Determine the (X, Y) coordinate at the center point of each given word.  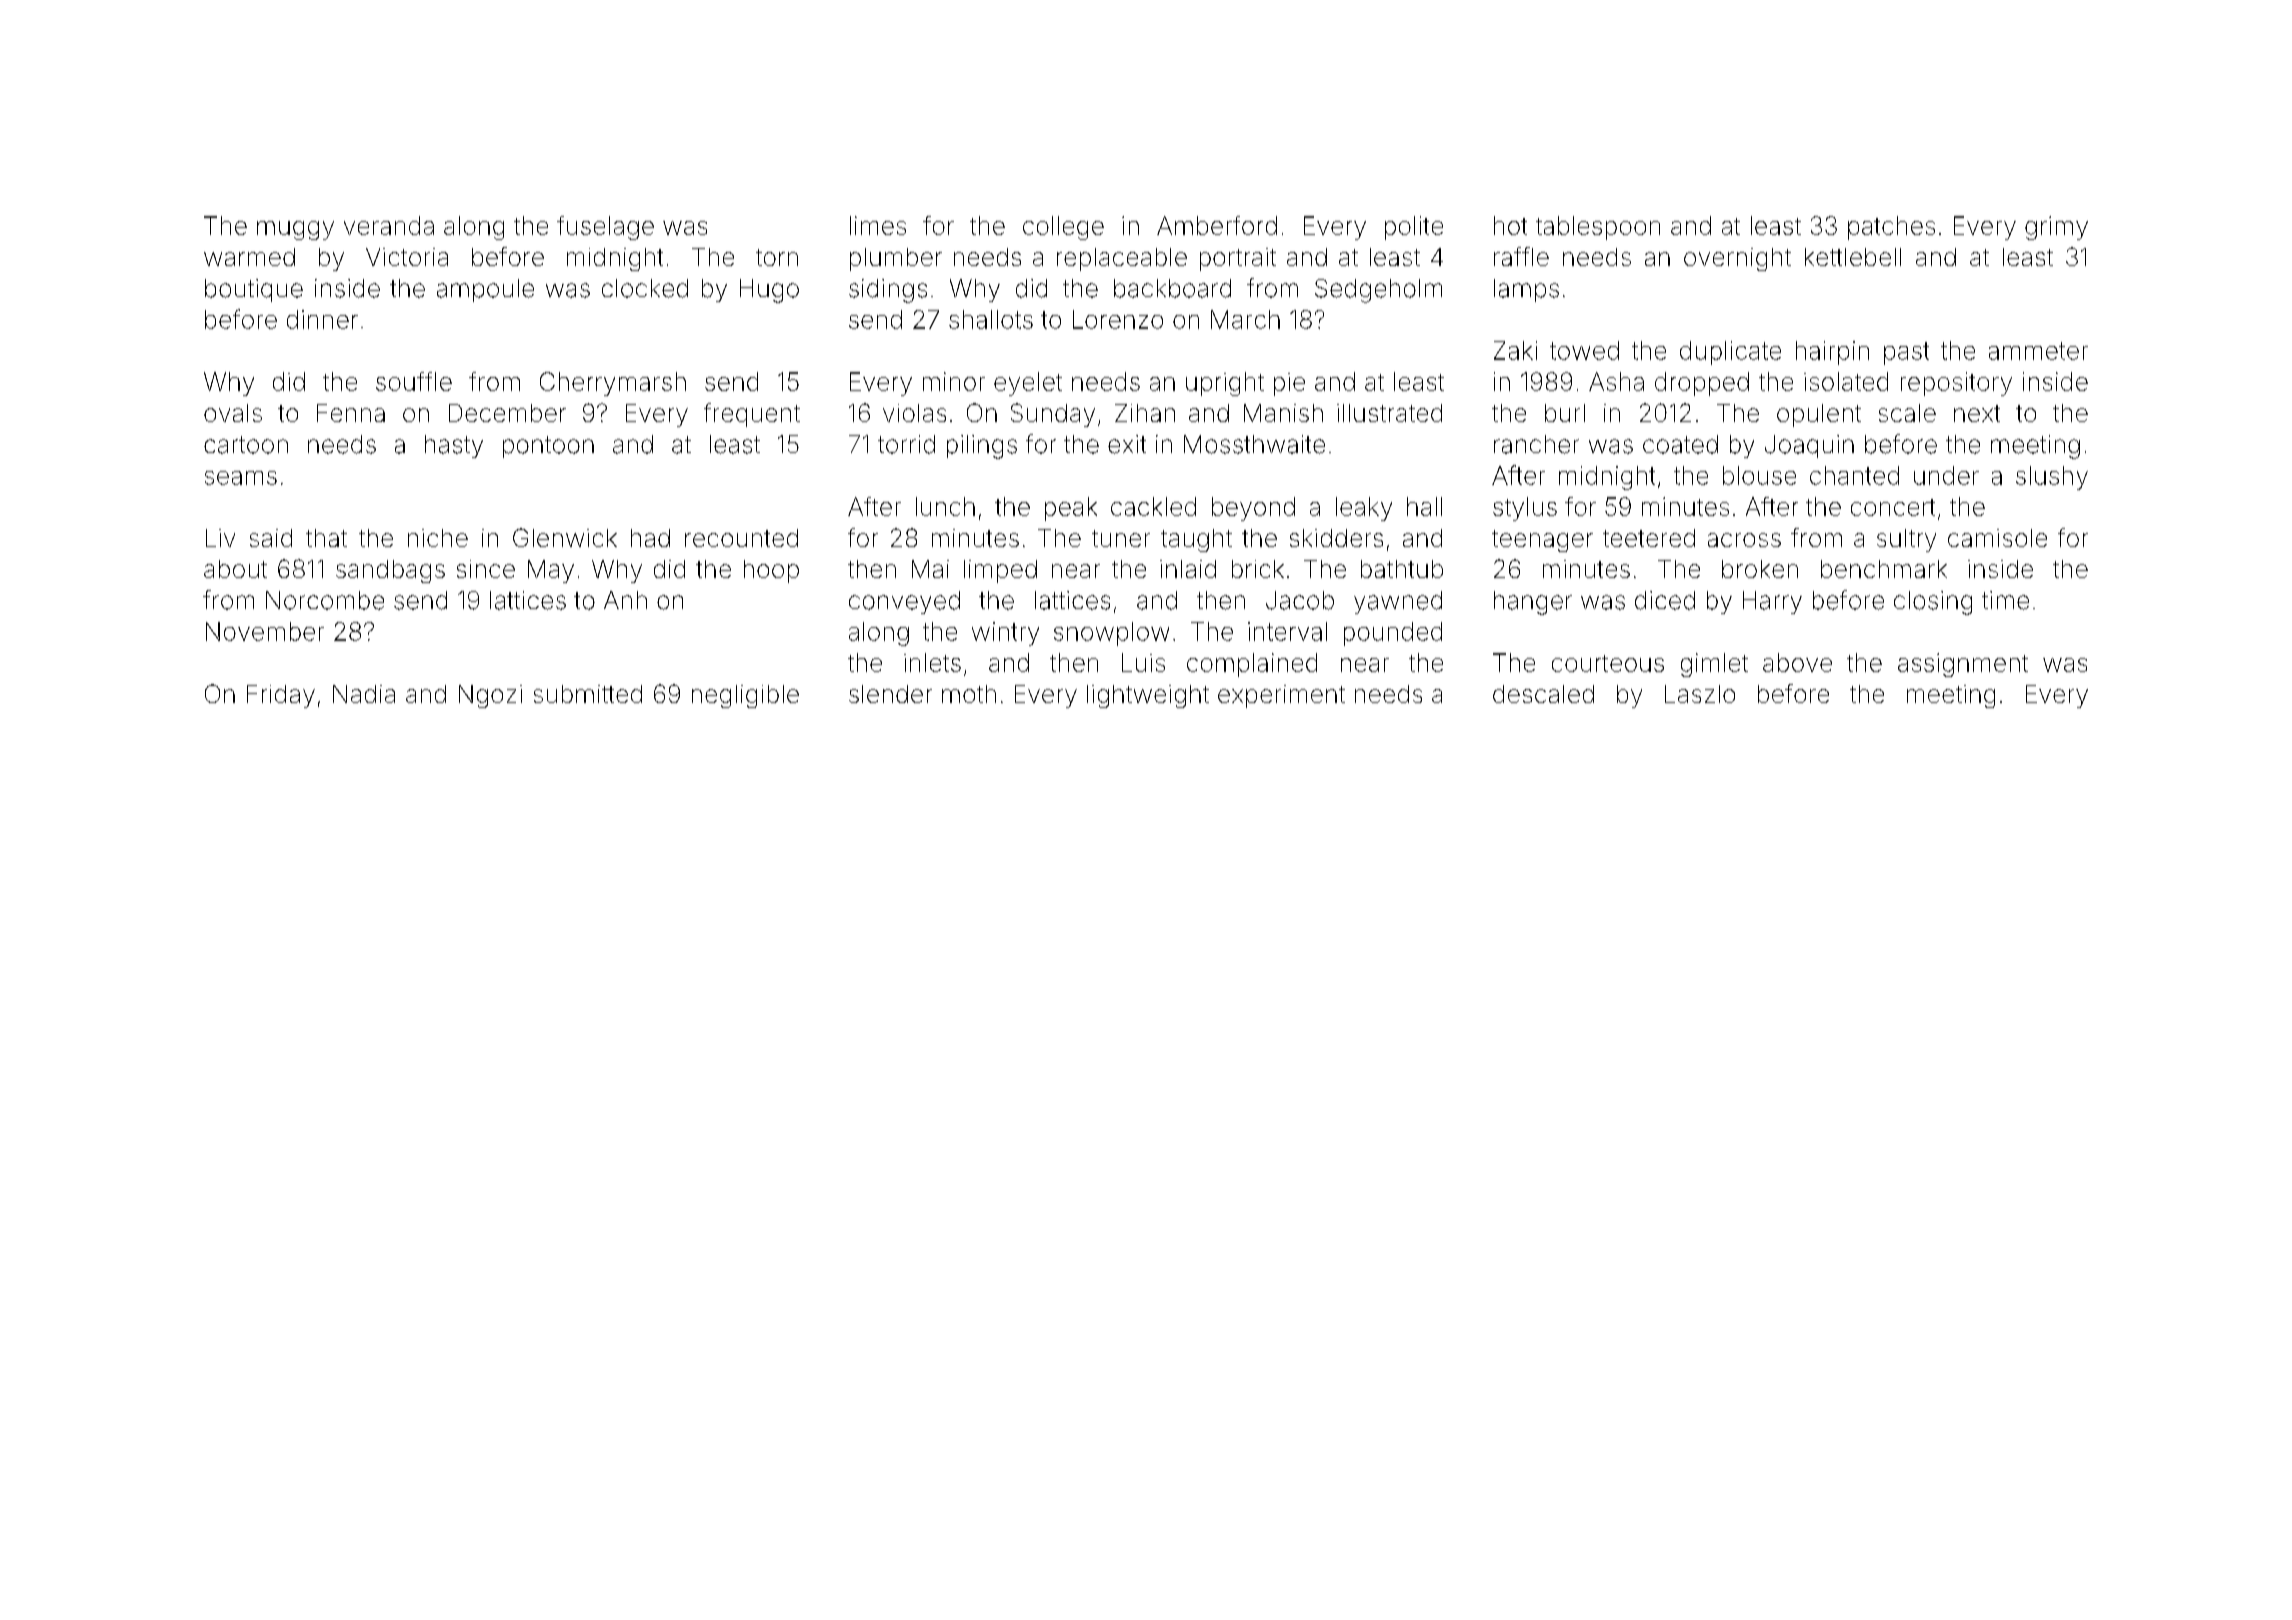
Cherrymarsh (613, 384)
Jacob (1300, 600)
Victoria (407, 257)
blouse (1759, 475)
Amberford (1217, 225)
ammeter (2038, 351)
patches (1891, 228)
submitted (588, 694)
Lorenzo (1118, 319)
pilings (982, 447)
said (271, 538)
